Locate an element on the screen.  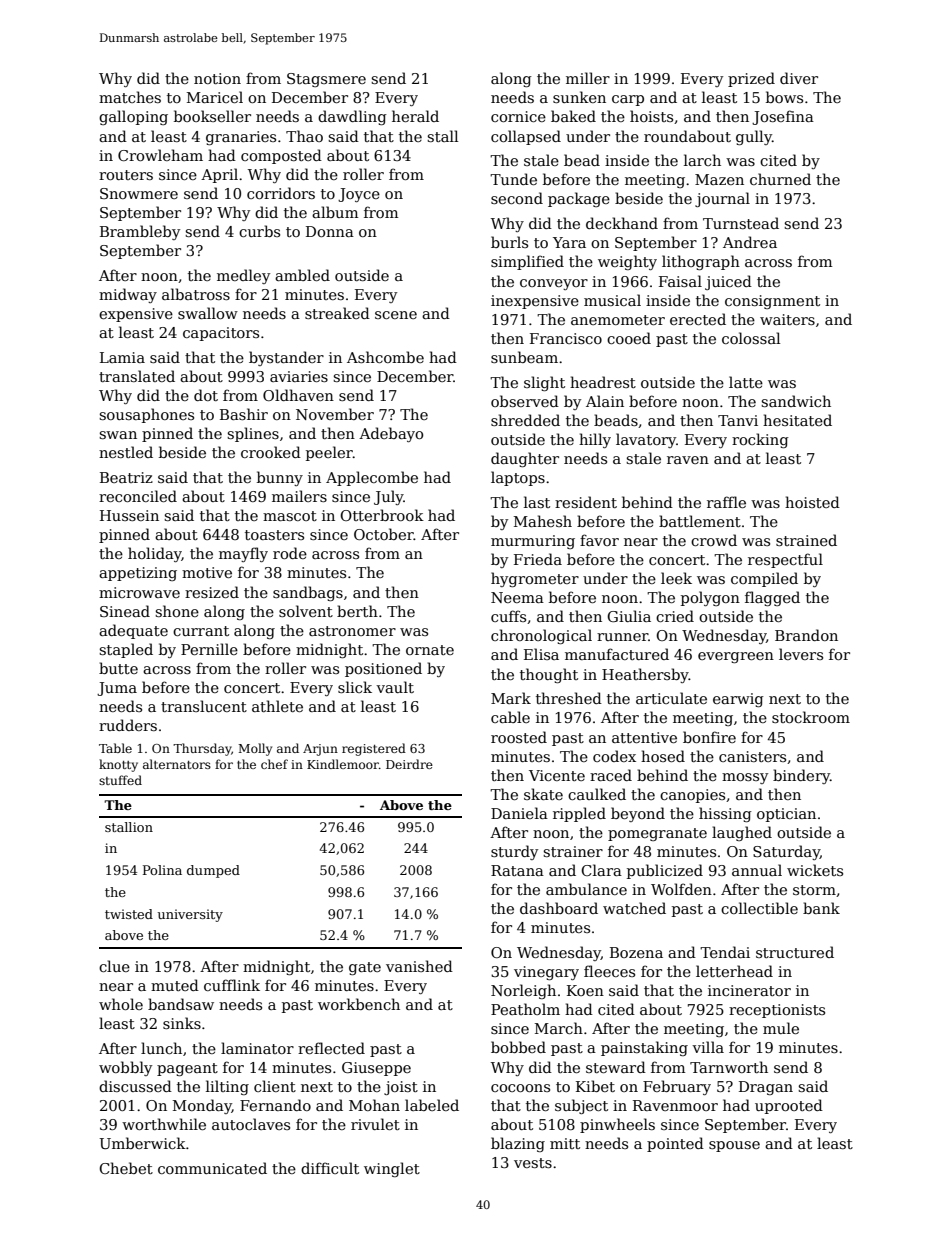
Umberwick is located at coordinates (142, 1143).
